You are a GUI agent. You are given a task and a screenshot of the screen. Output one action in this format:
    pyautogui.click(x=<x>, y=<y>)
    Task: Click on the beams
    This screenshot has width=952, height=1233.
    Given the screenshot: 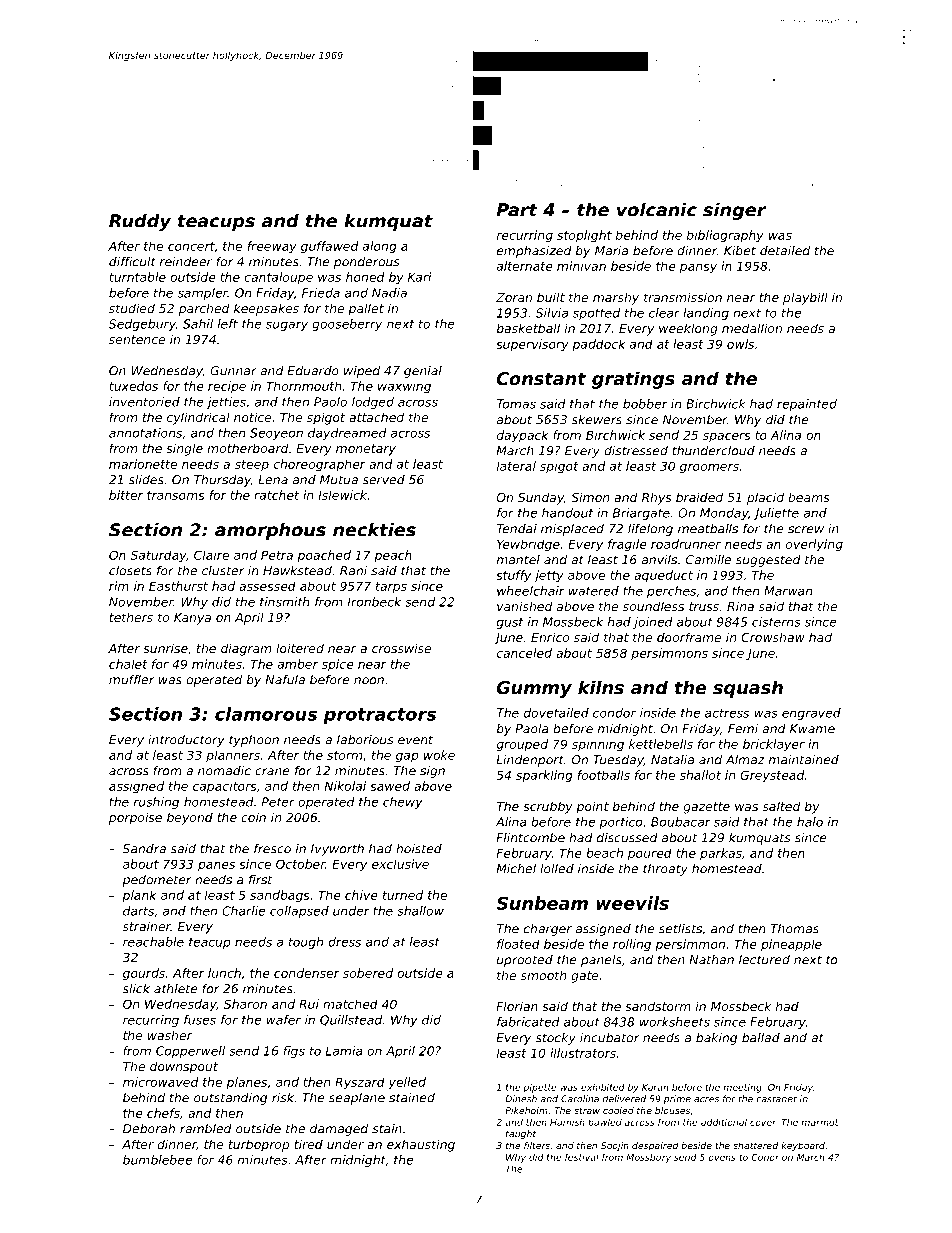 What is the action you would take?
    pyautogui.click(x=809, y=497)
